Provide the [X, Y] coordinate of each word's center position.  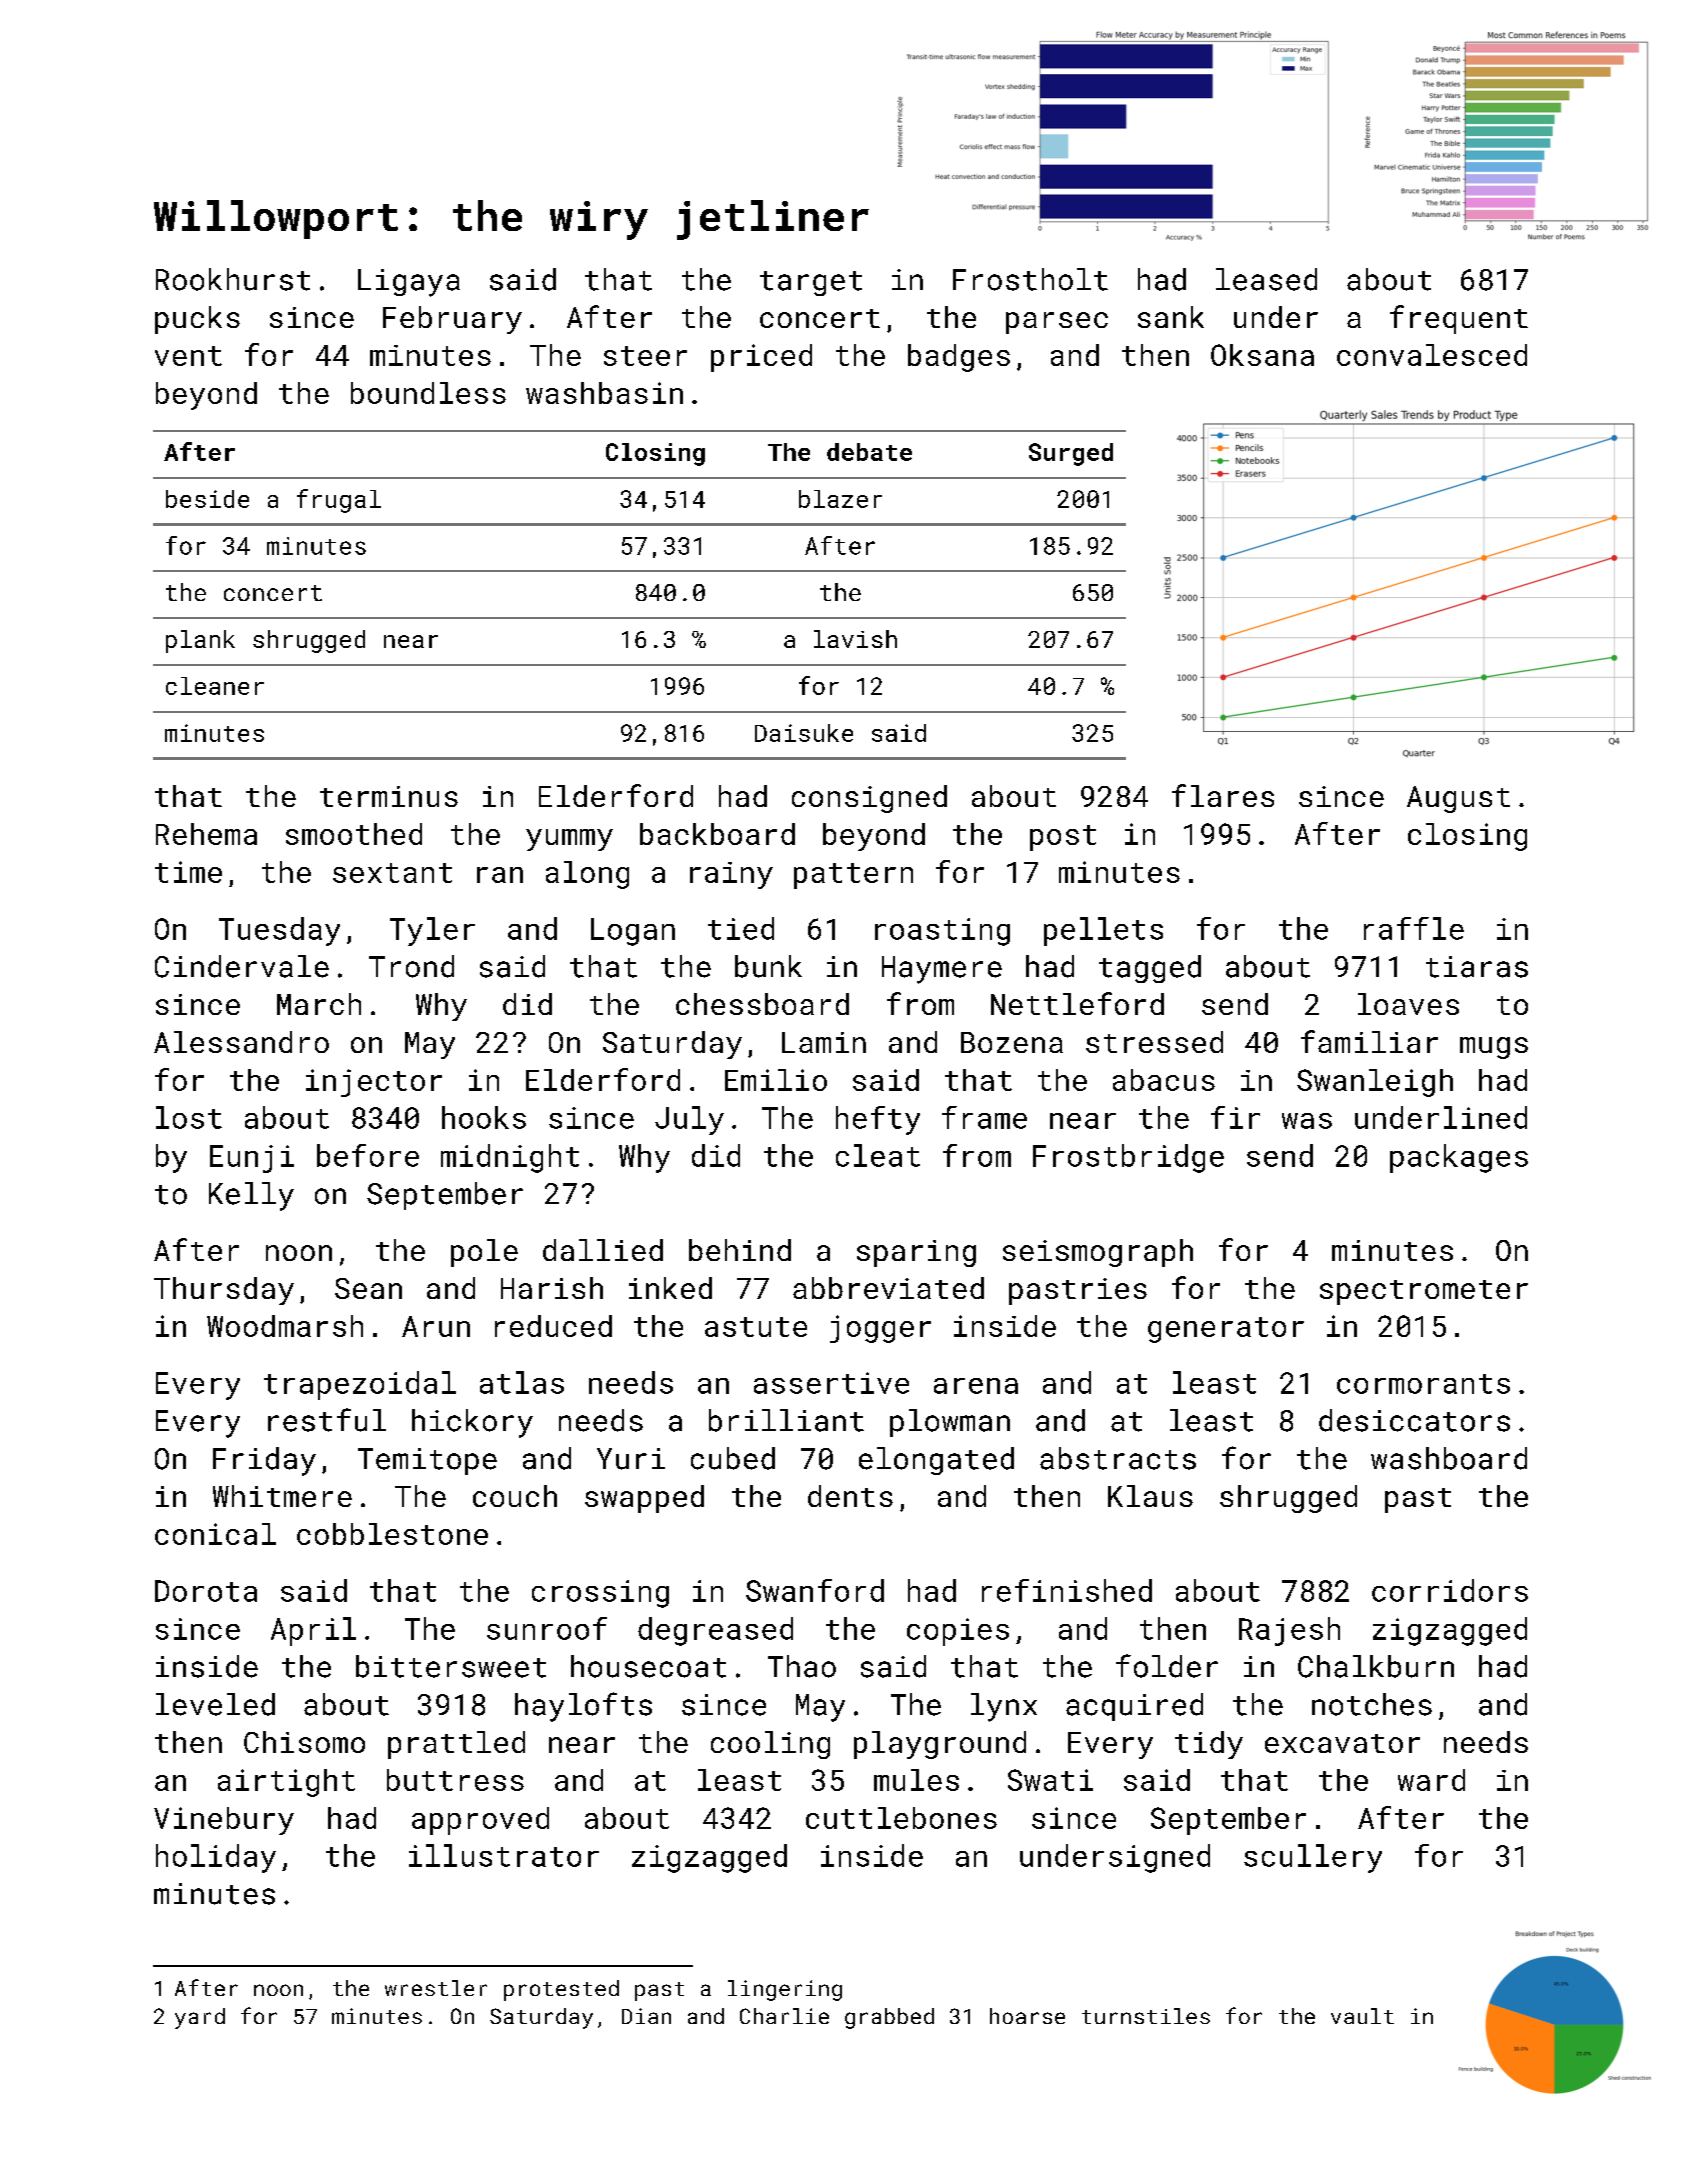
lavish [855, 639]
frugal [339, 501]
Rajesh [1289, 1631]
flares [1223, 795]
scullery [1313, 1858]
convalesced [1432, 355]
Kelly [251, 1196]
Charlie [784, 2016]
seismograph [1098, 1253]
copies [958, 1632]
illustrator [504, 1855]
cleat [878, 1155]
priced [761, 358]
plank [200, 641]
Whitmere [282, 1496]
